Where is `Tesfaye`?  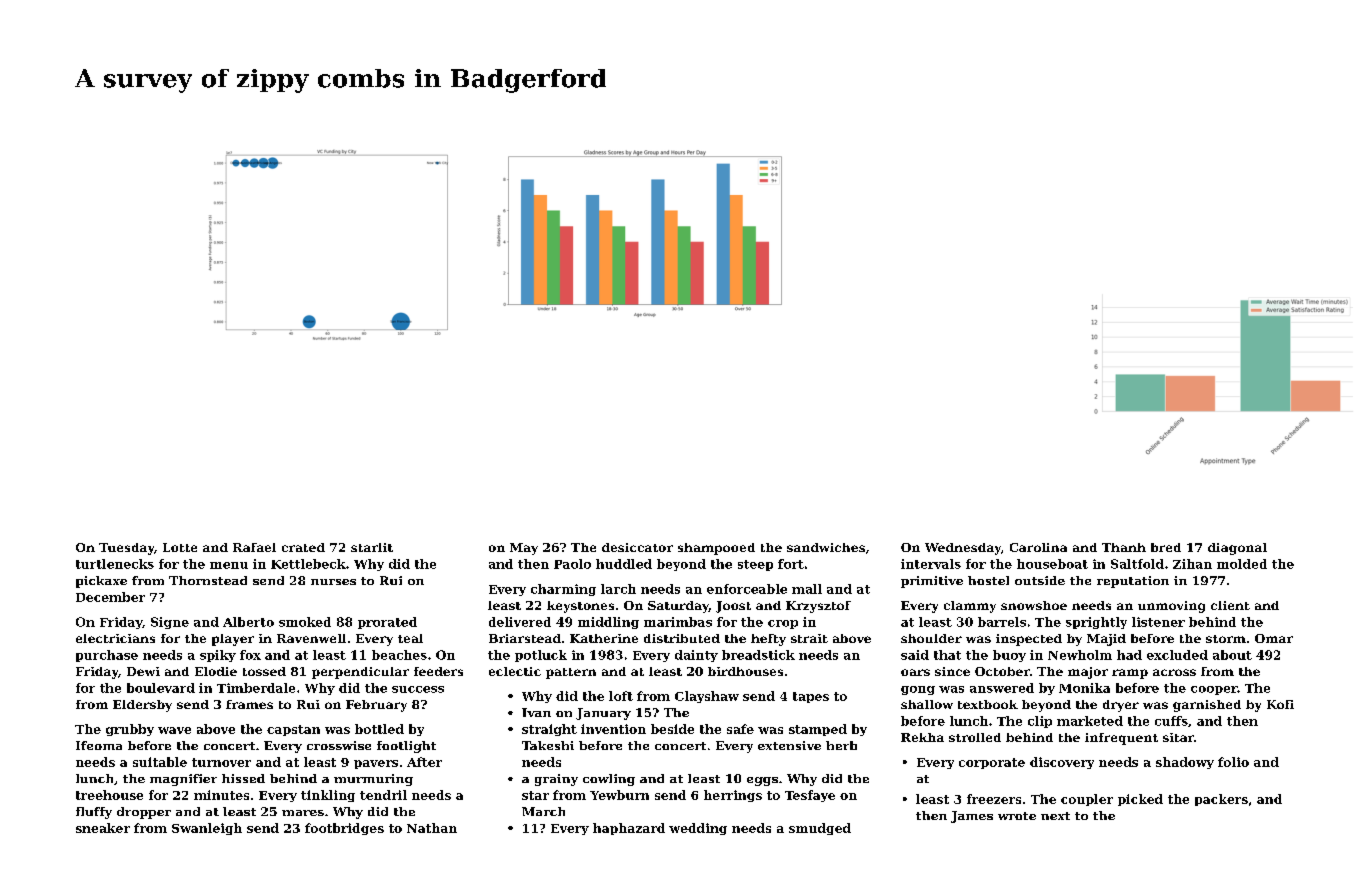 Tesfaye is located at coordinates (810, 796).
